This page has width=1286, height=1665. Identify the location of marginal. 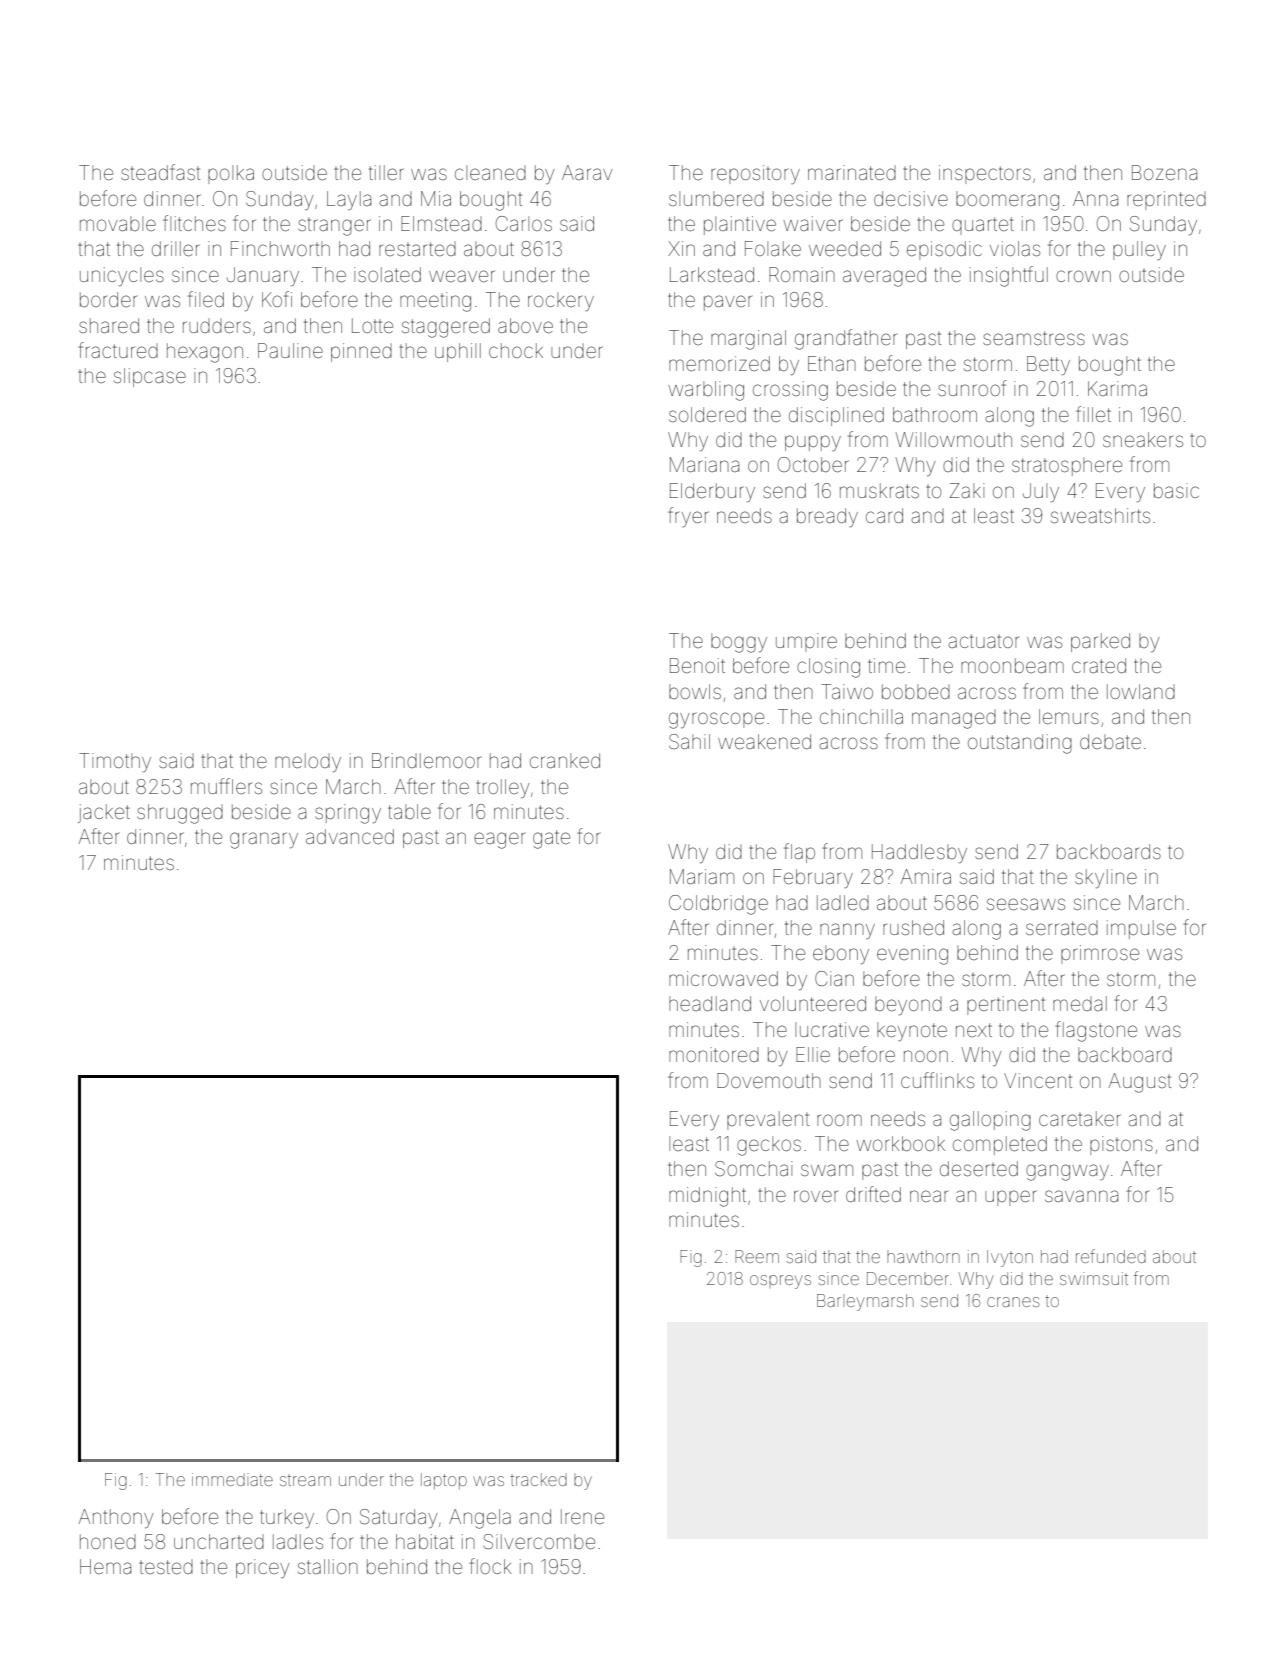
(748, 340).
